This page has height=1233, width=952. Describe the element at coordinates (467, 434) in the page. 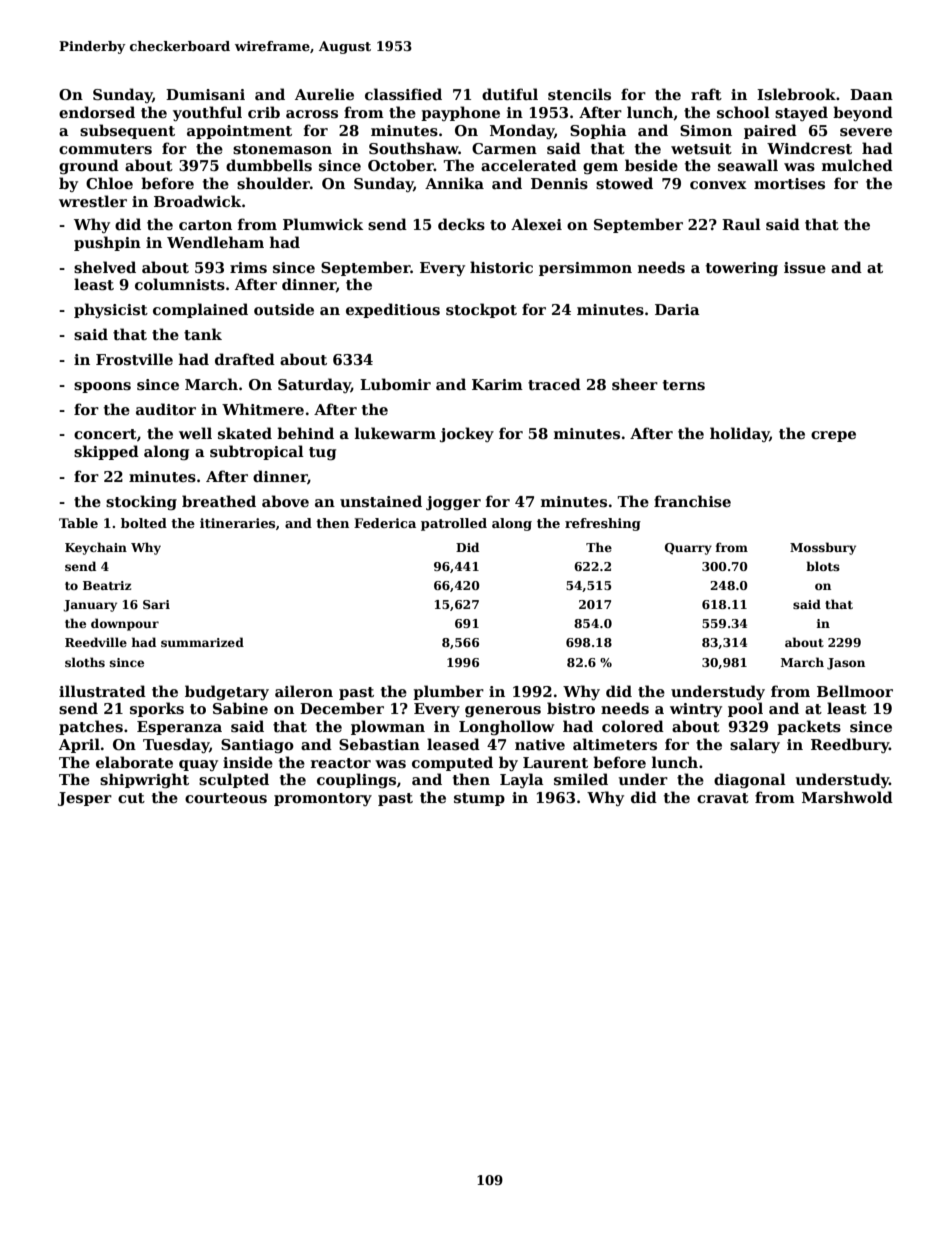

I see `jockey` at that location.
